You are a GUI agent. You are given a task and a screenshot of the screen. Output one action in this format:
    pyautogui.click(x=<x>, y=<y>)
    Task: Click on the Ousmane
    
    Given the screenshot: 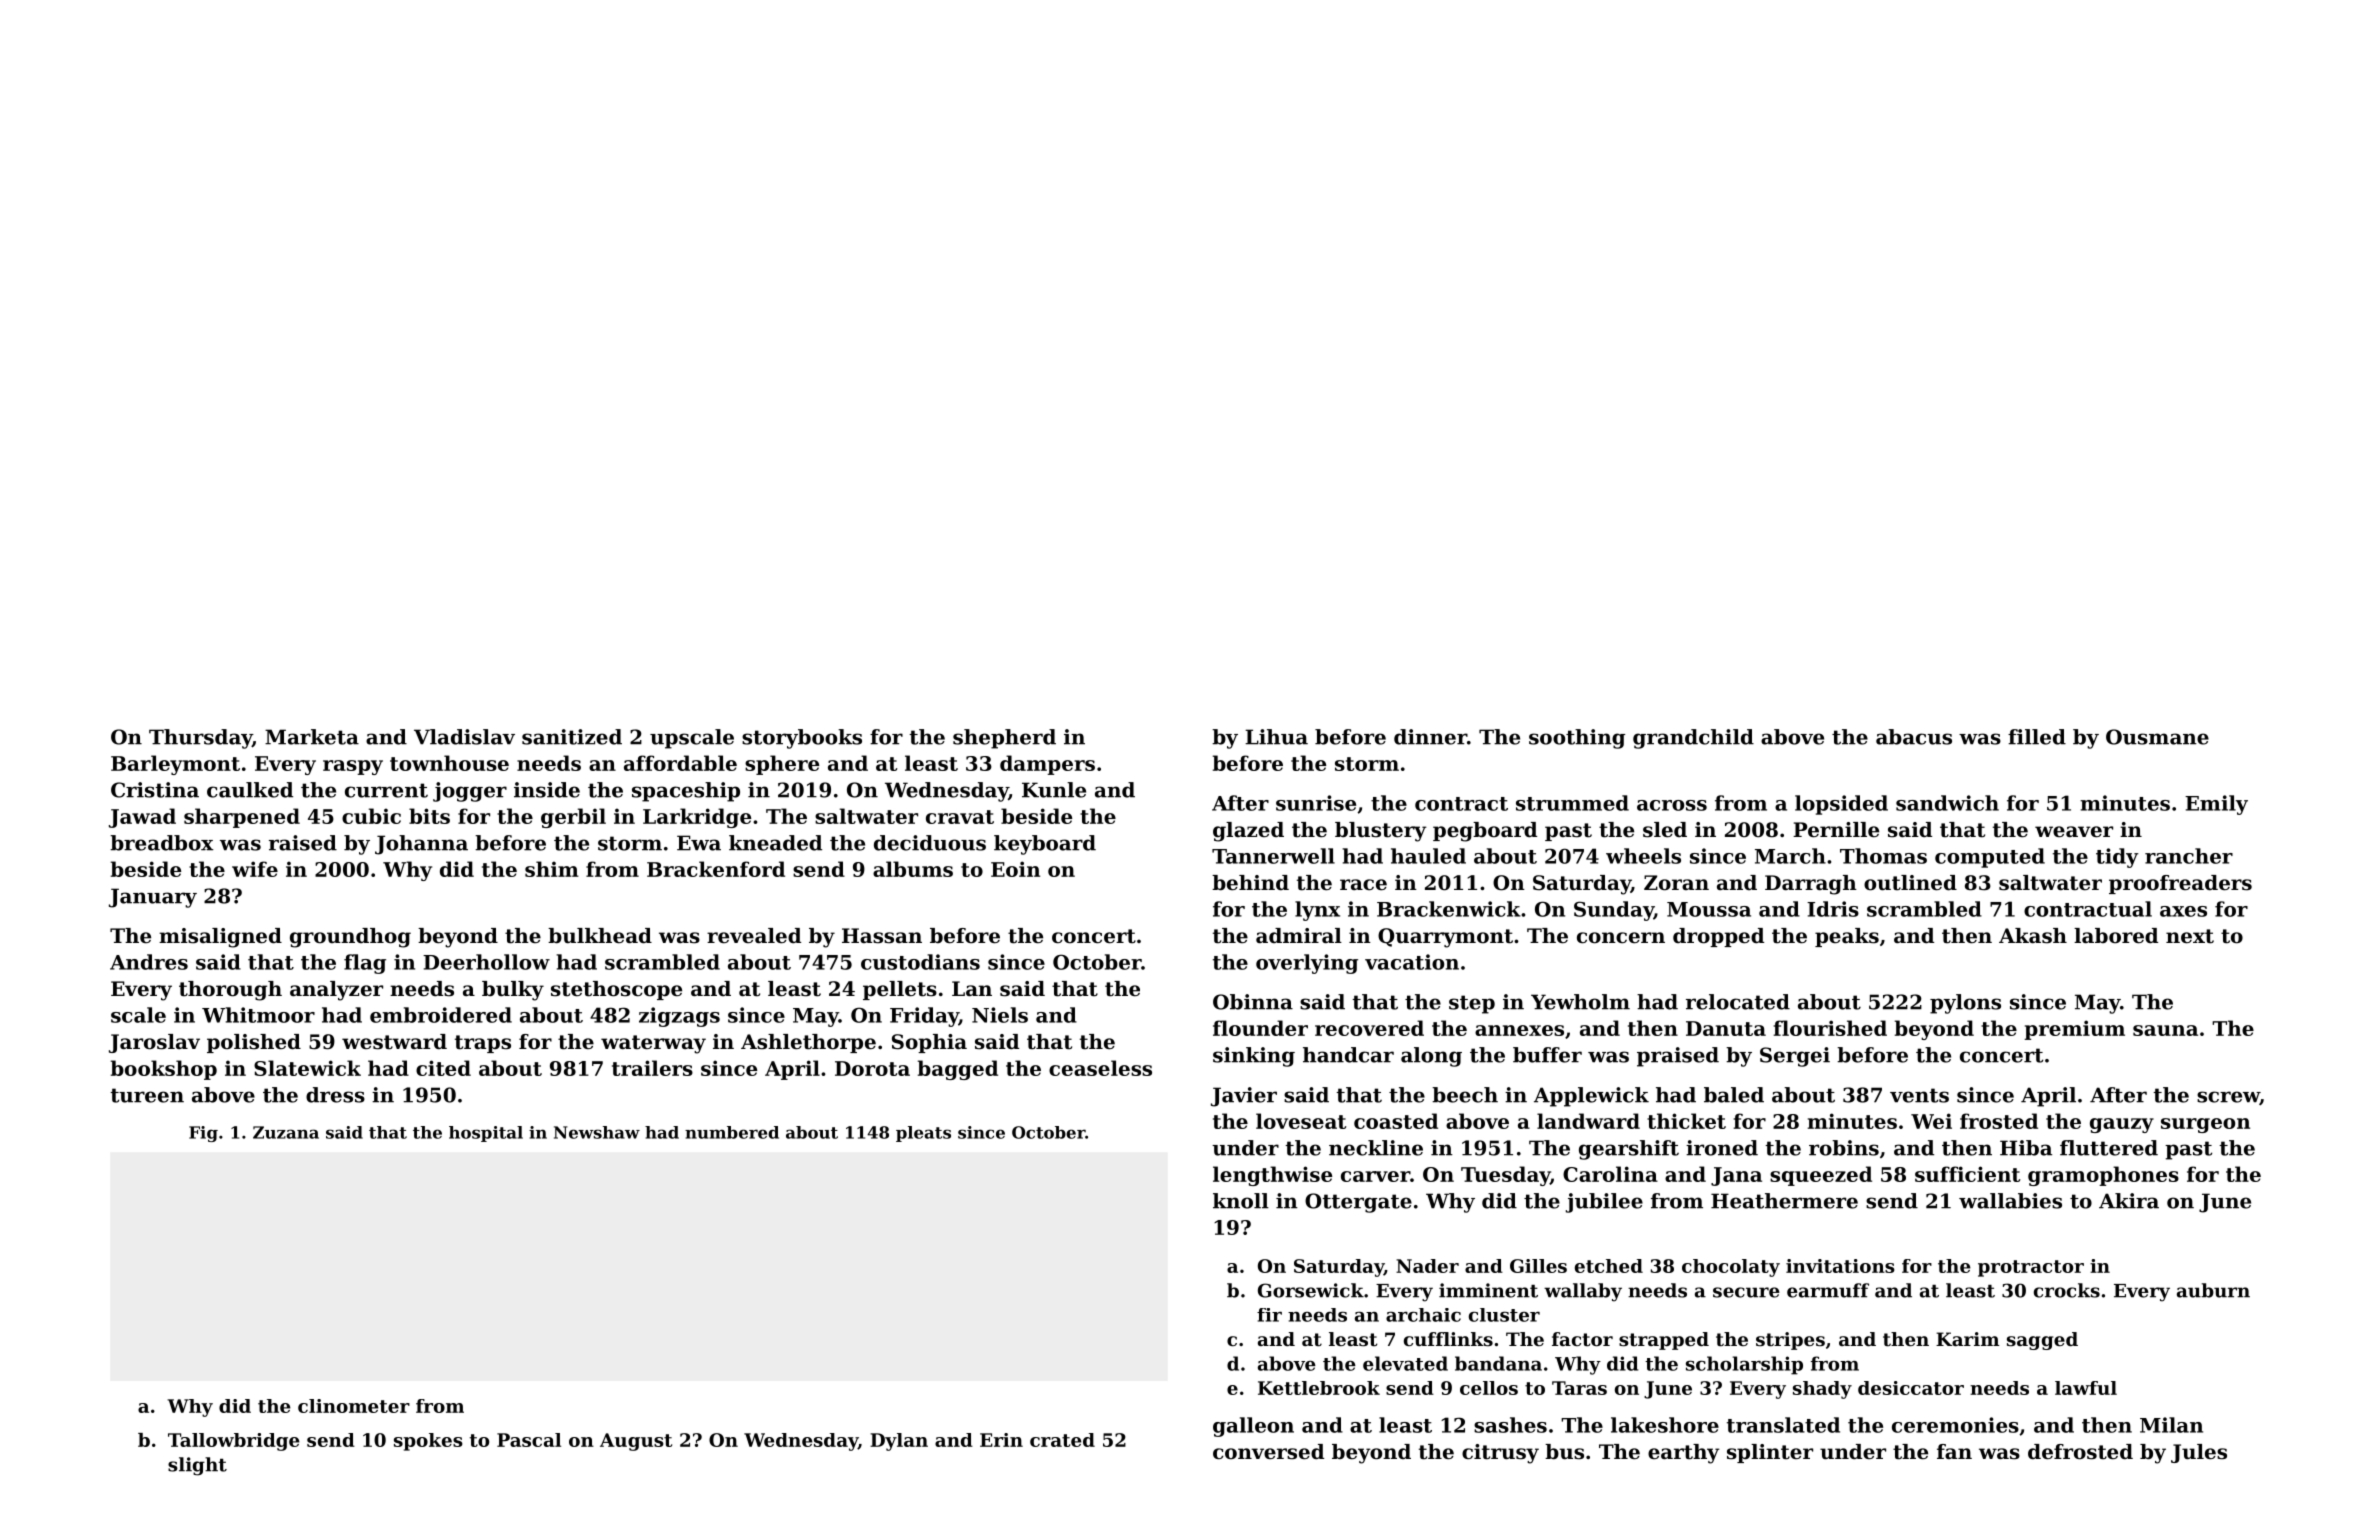 What is the action you would take?
    pyautogui.click(x=2157, y=737)
